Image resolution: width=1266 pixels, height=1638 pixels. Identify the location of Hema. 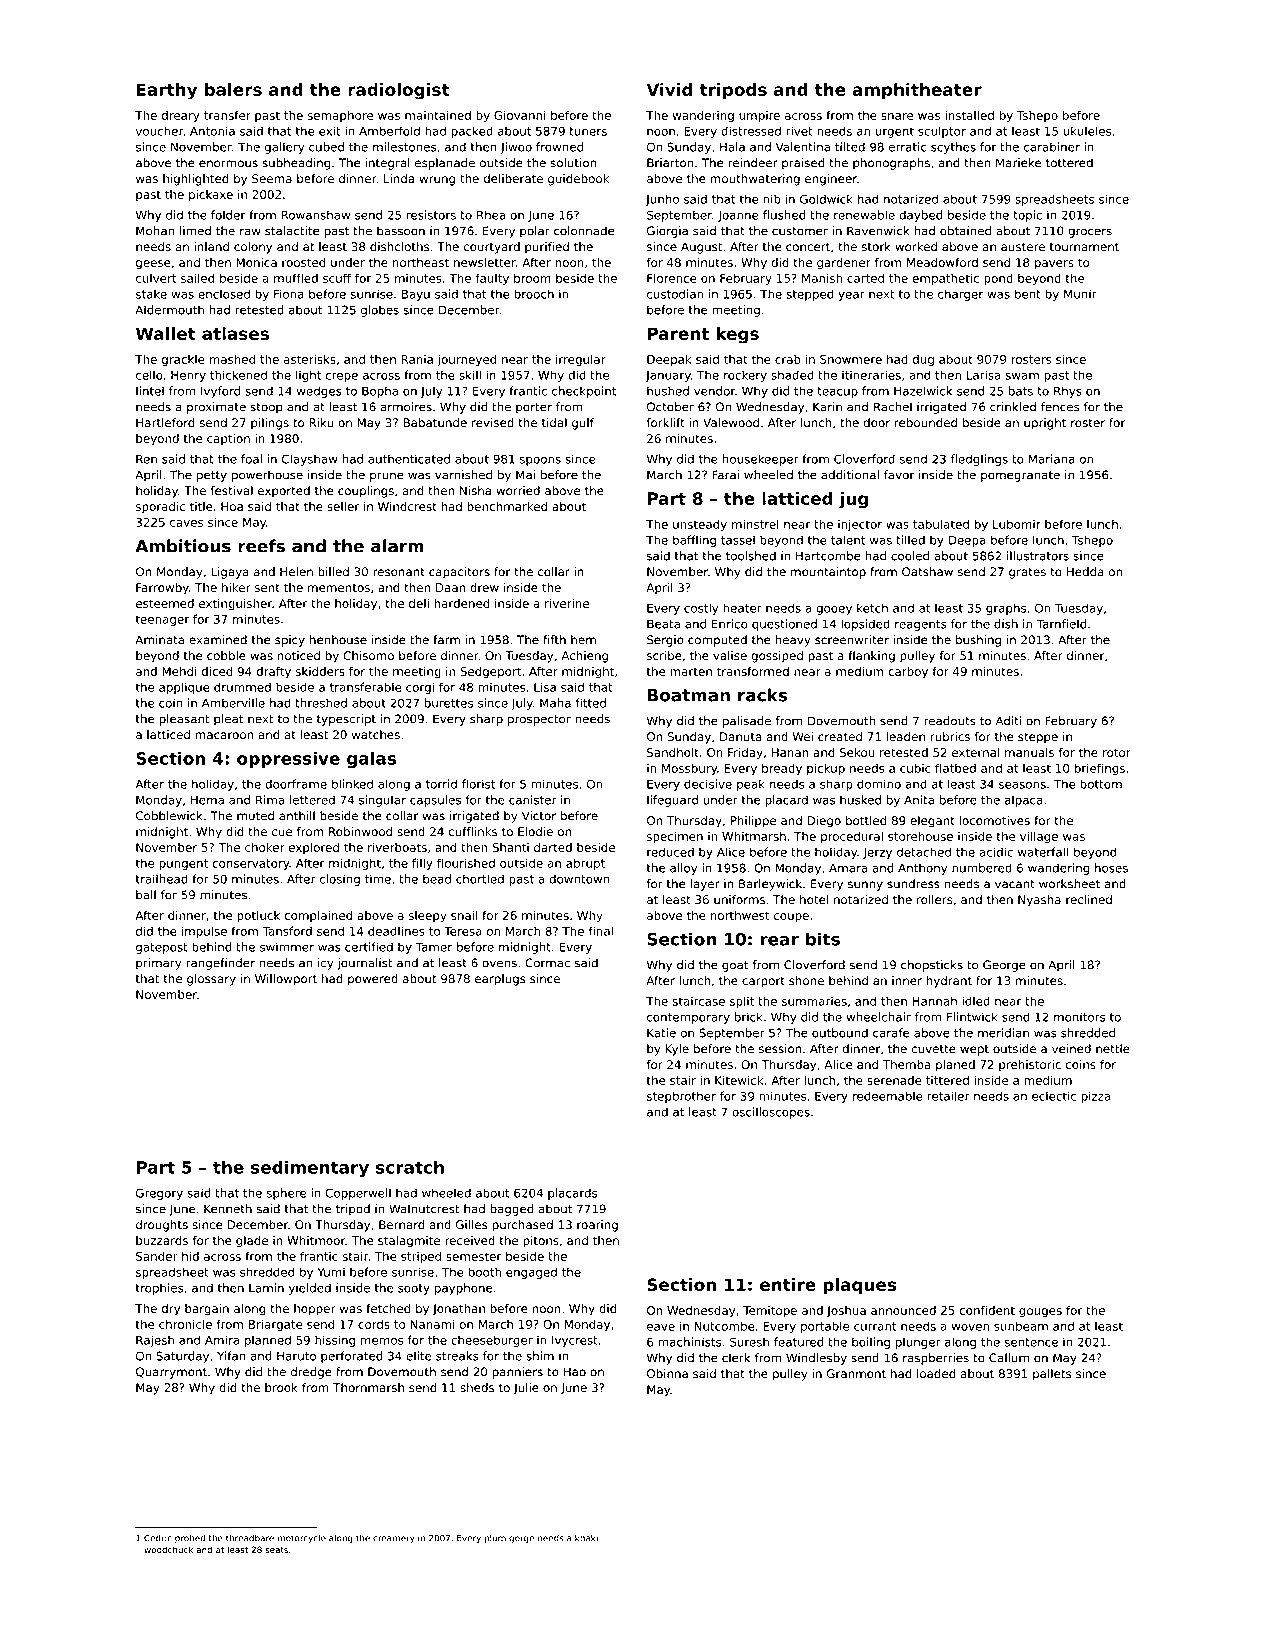
(207, 800).
